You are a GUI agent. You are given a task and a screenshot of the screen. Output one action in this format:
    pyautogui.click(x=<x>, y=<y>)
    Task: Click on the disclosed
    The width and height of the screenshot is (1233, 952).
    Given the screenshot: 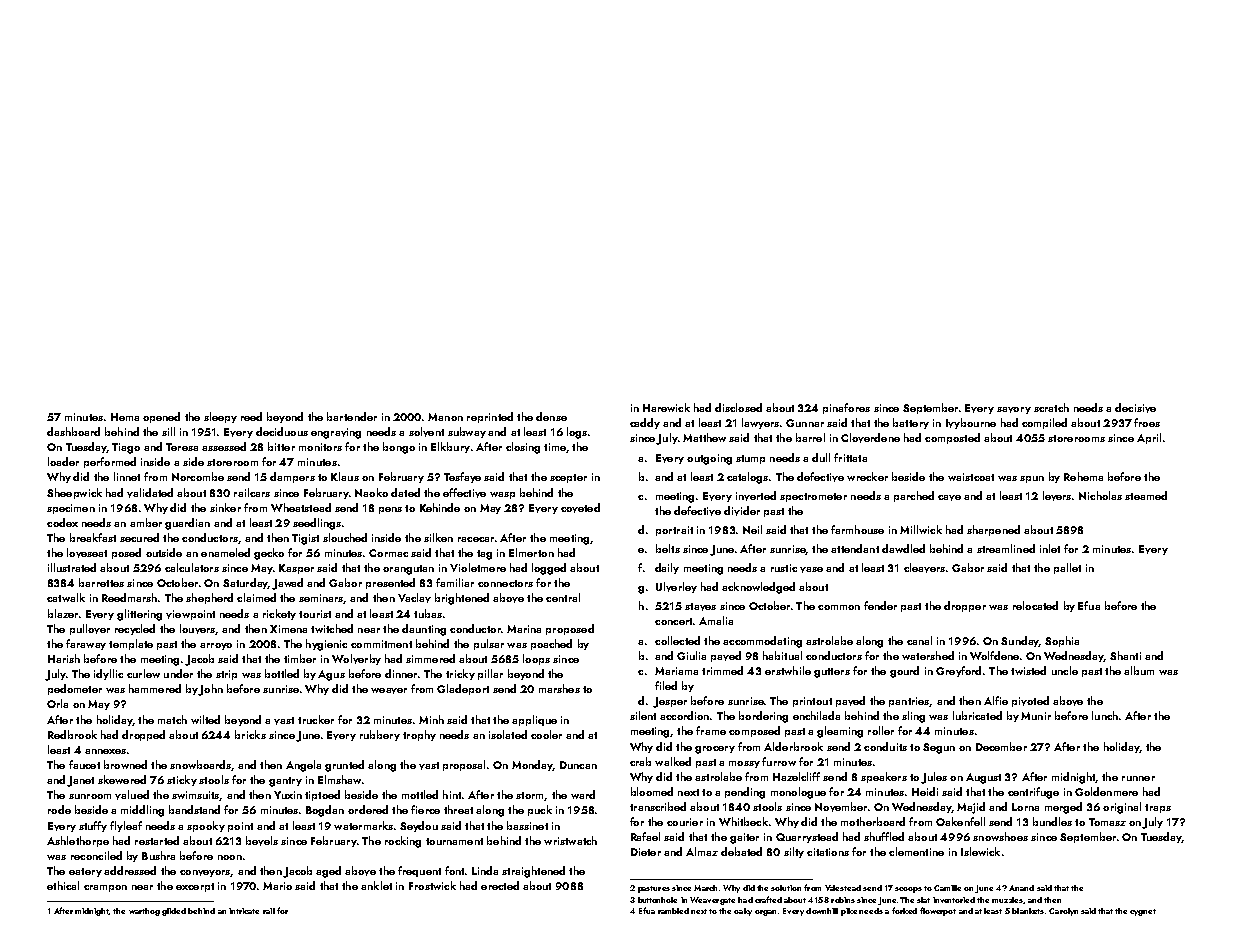 What is the action you would take?
    pyautogui.click(x=738, y=407)
